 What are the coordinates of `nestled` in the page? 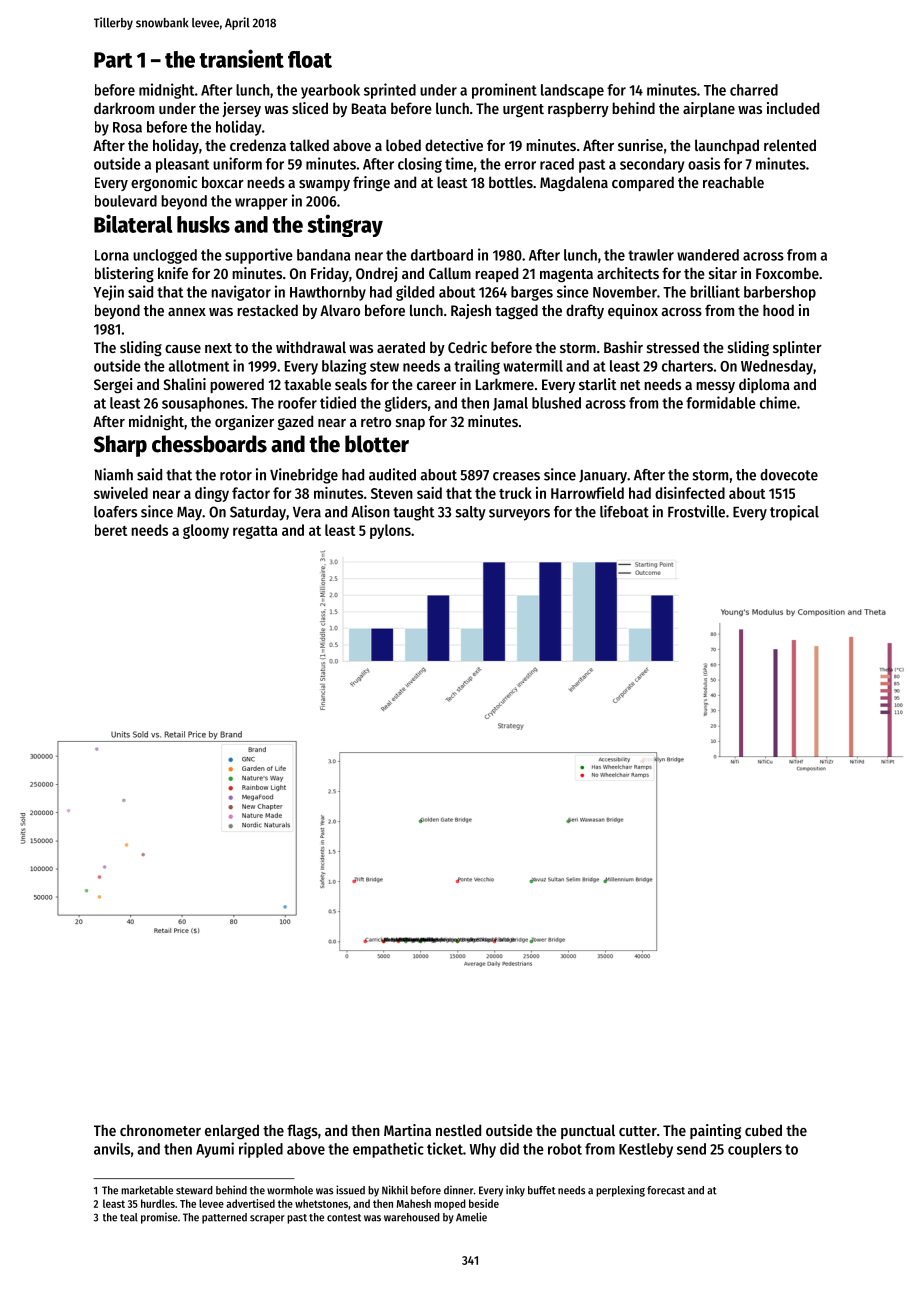 It's located at (458, 1130).
